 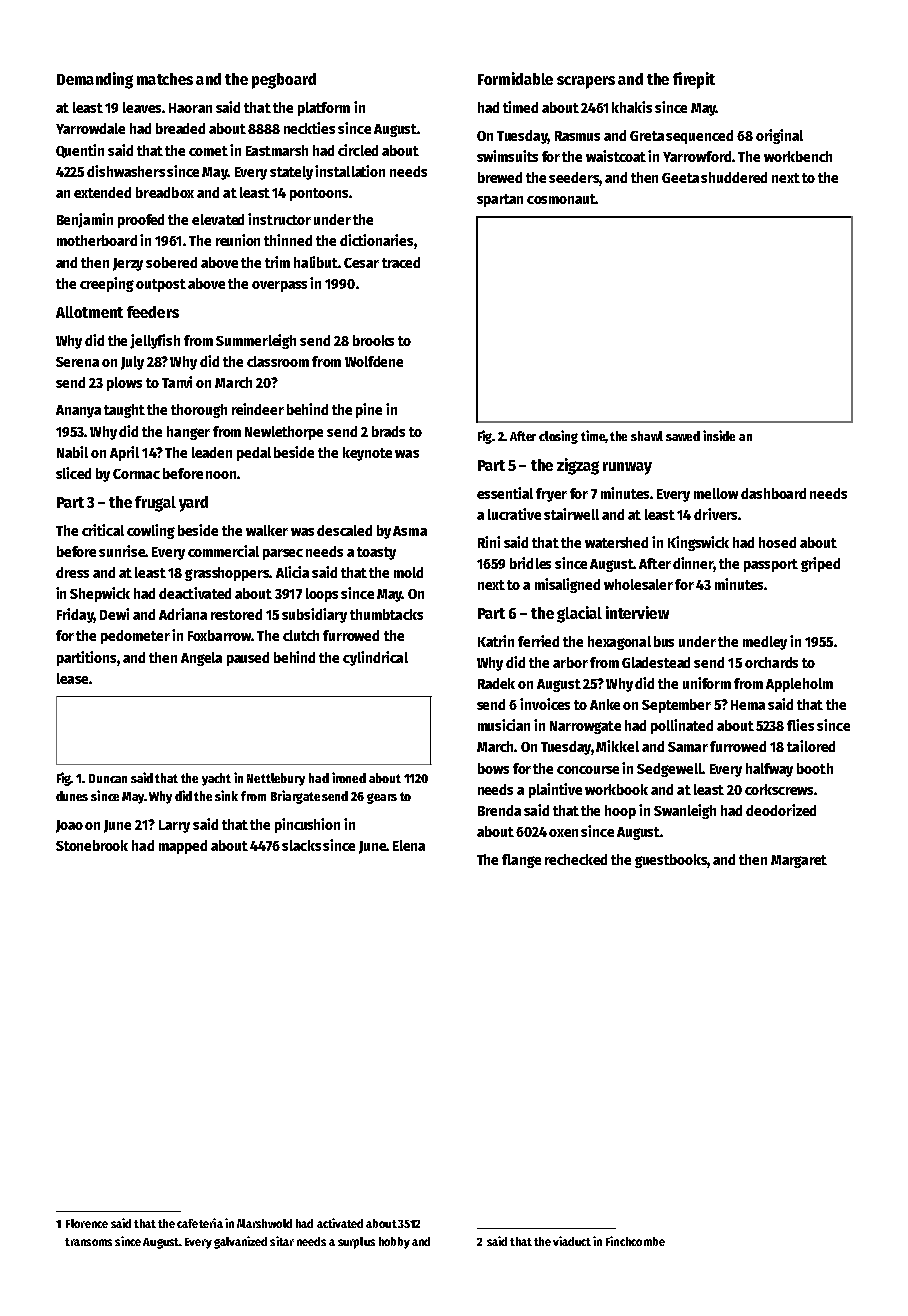 What do you see at coordinates (671, 861) in the document?
I see `guestbooks` at bounding box center [671, 861].
